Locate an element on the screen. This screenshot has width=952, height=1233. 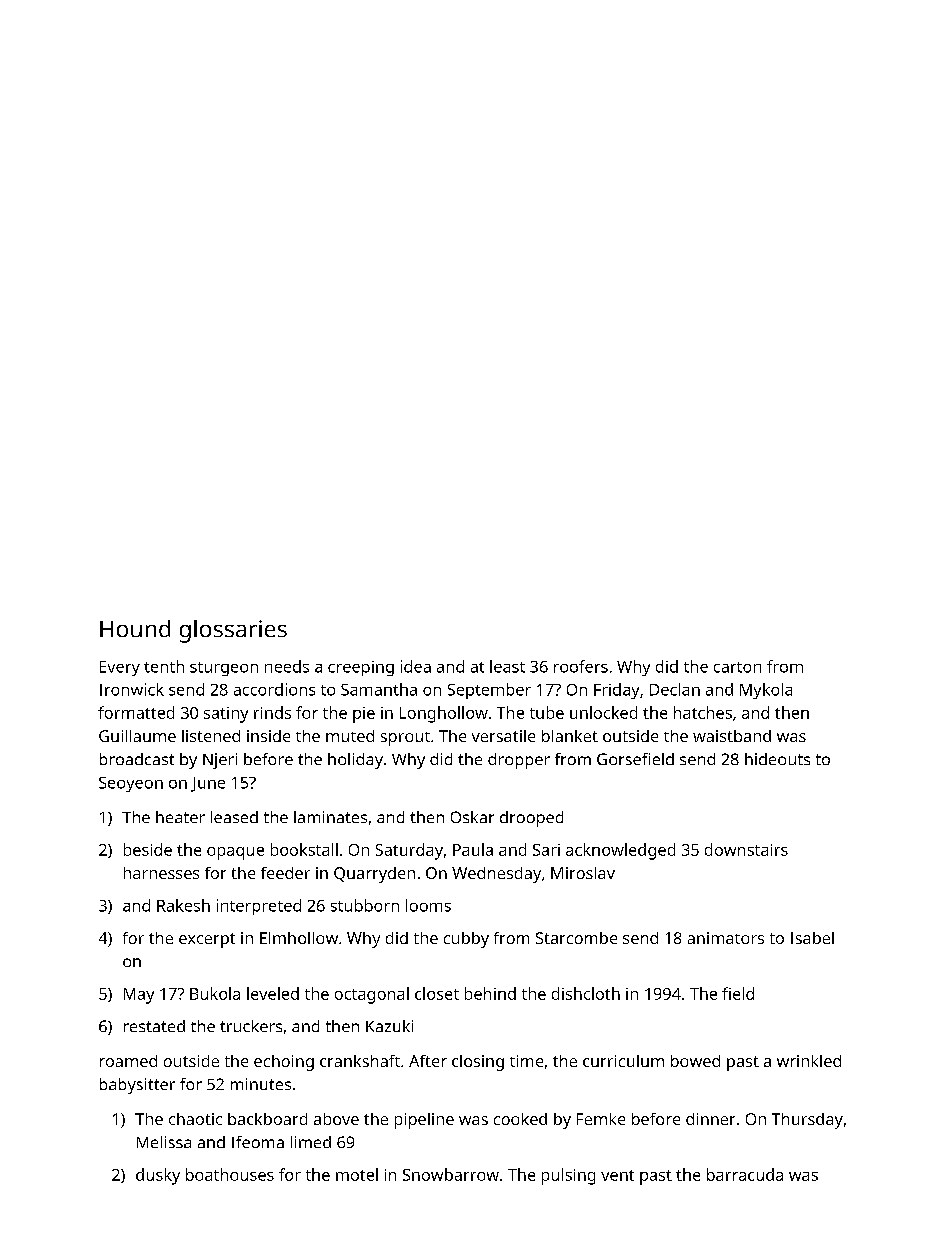
carton is located at coordinates (737, 667).
